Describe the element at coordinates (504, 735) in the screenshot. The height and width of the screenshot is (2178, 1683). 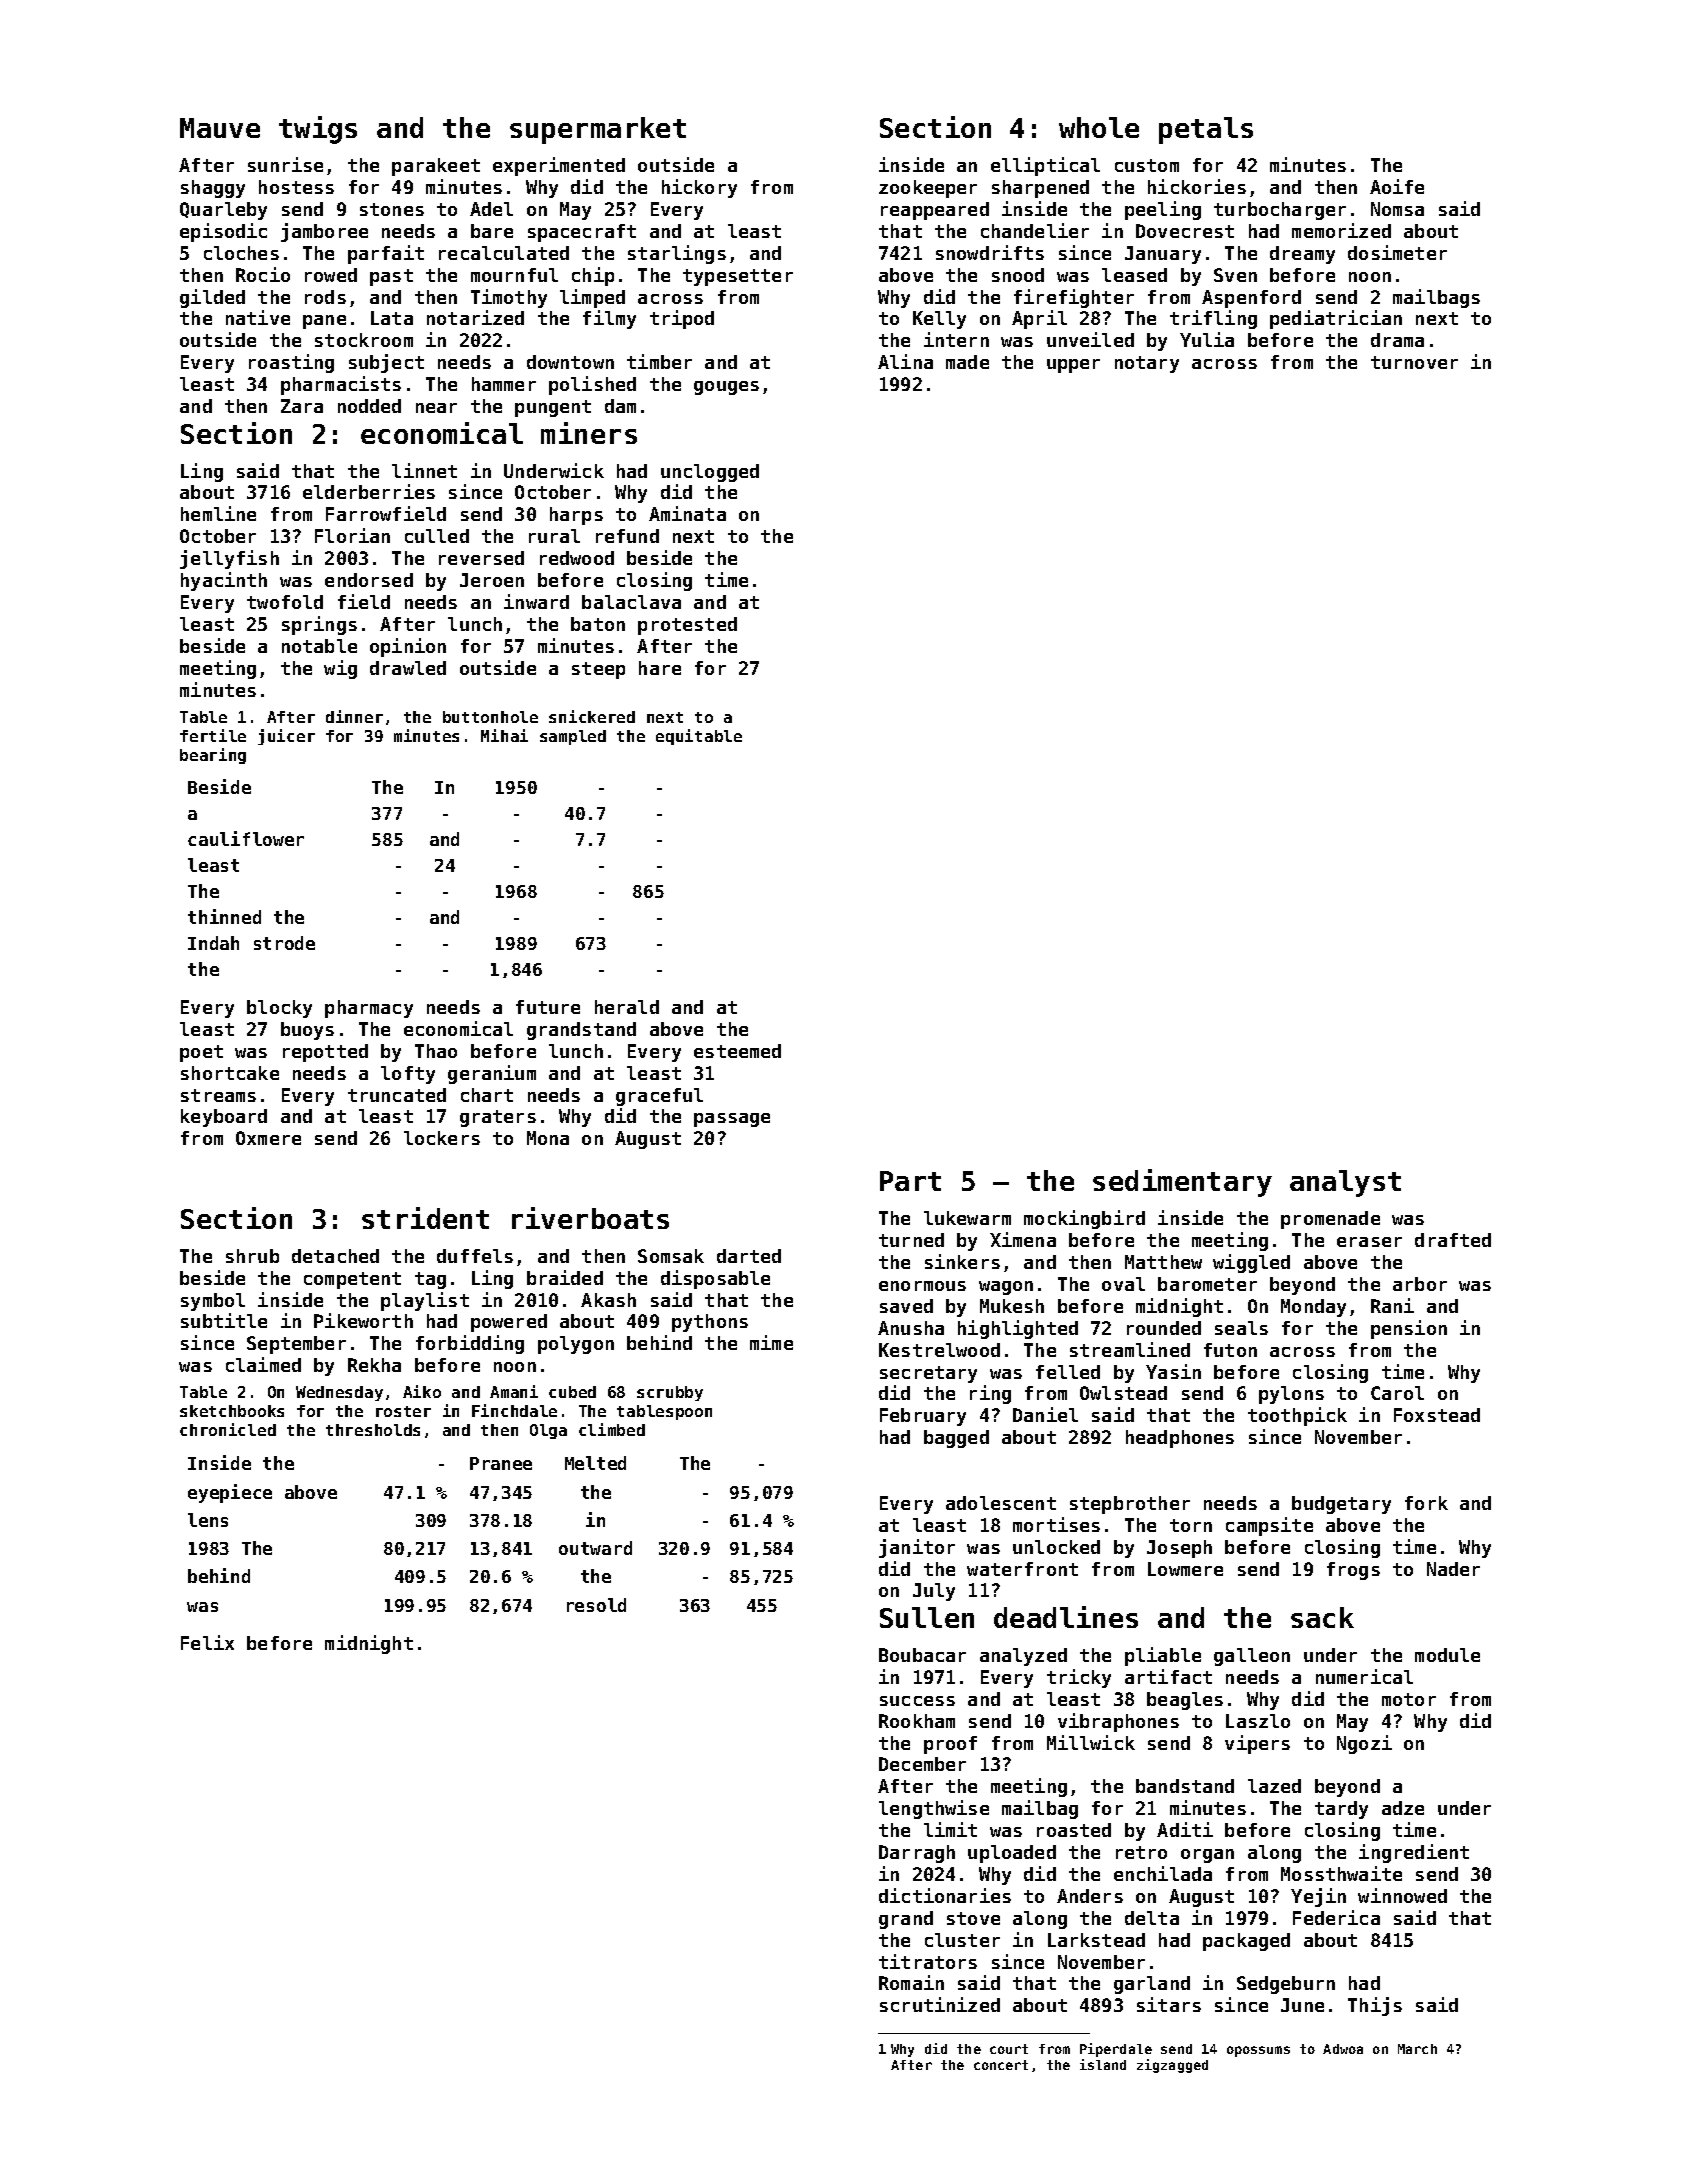
I see `Mihai` at that location.
